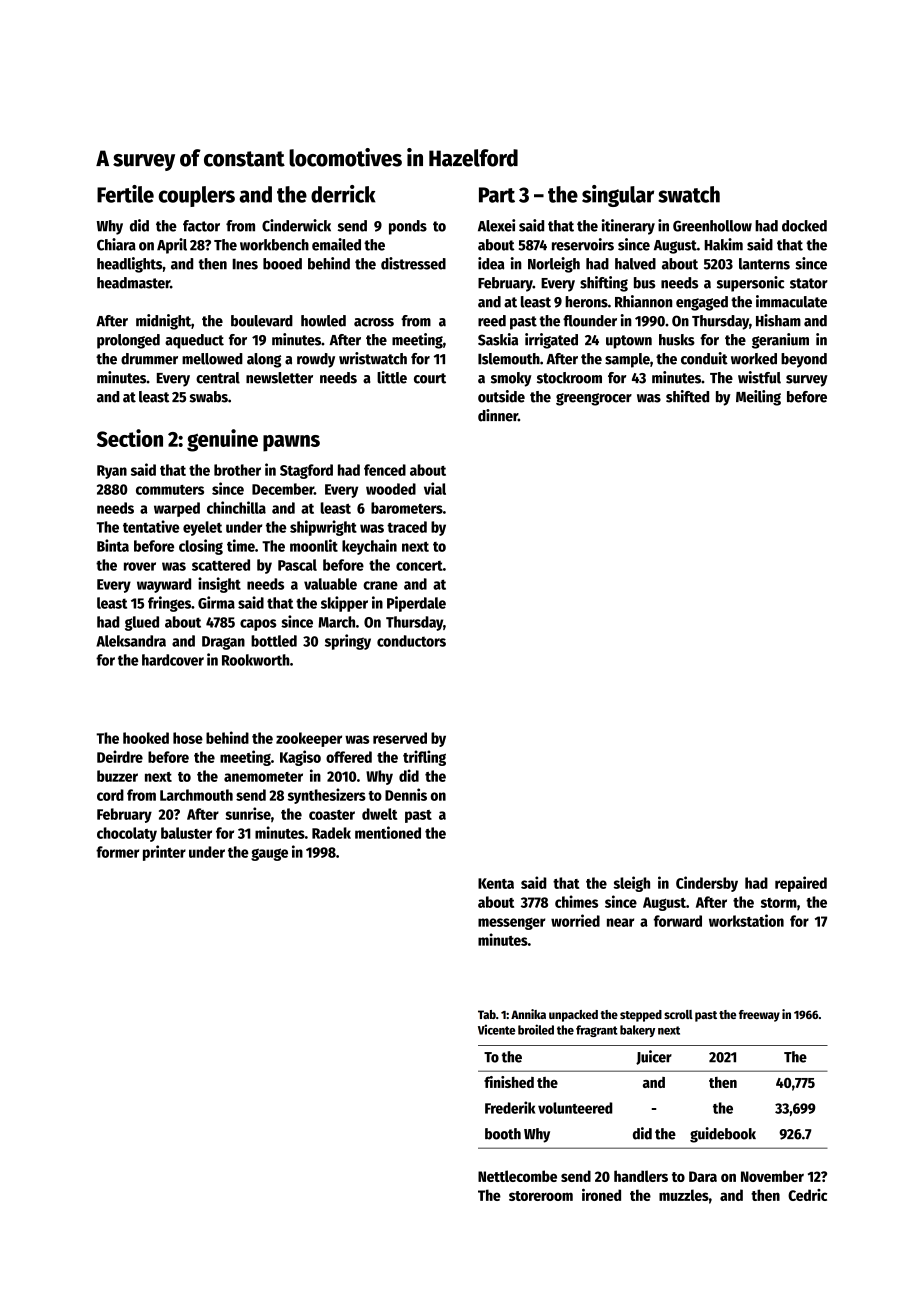  Describe the element at coordinates (575, 1108) in the screenshot. I see `volunteered` at that location.
